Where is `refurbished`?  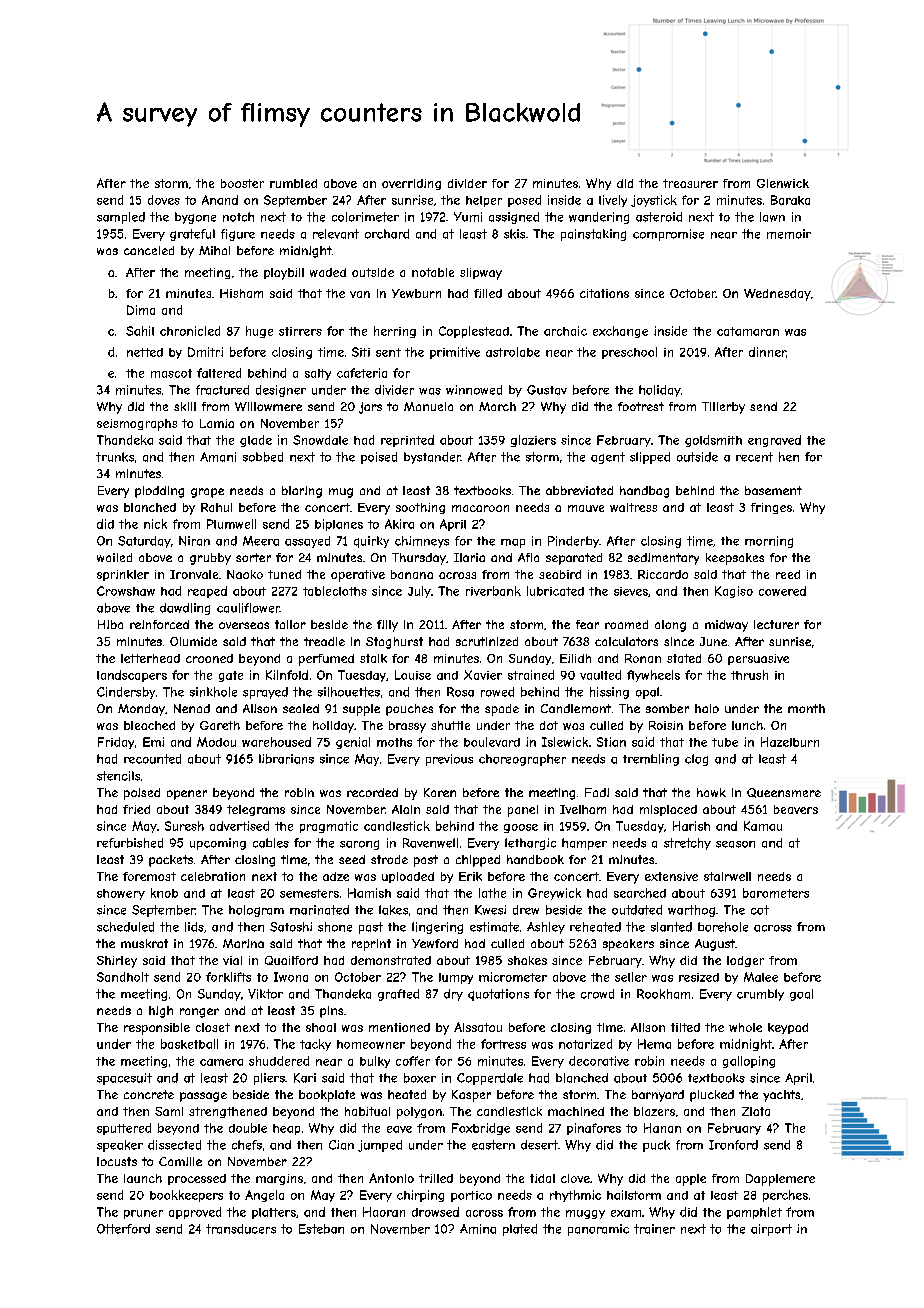
refurbished is located at coordinates (130, 843).
